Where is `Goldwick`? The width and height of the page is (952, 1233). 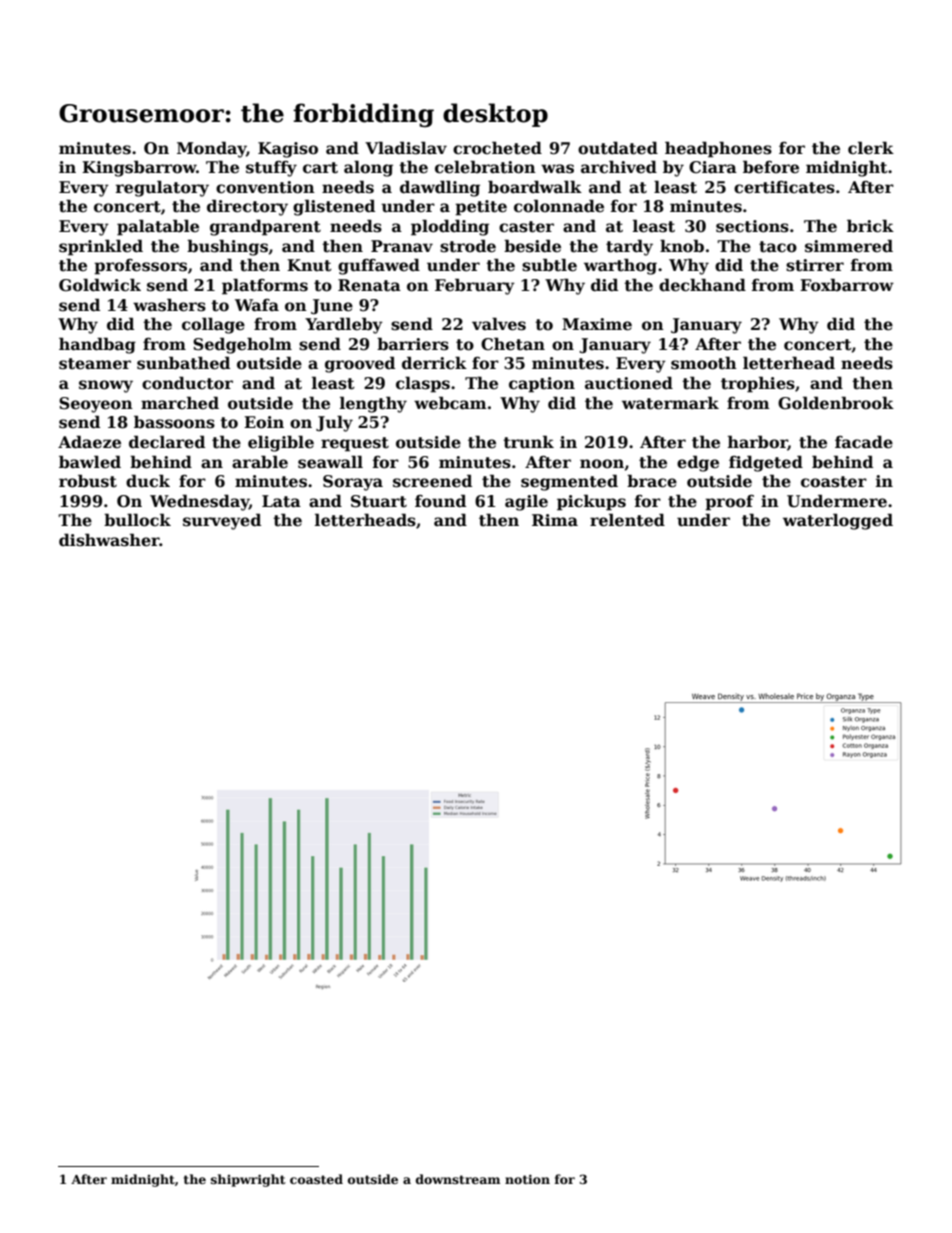
Goldwick is located at coordinates (100, 285).
